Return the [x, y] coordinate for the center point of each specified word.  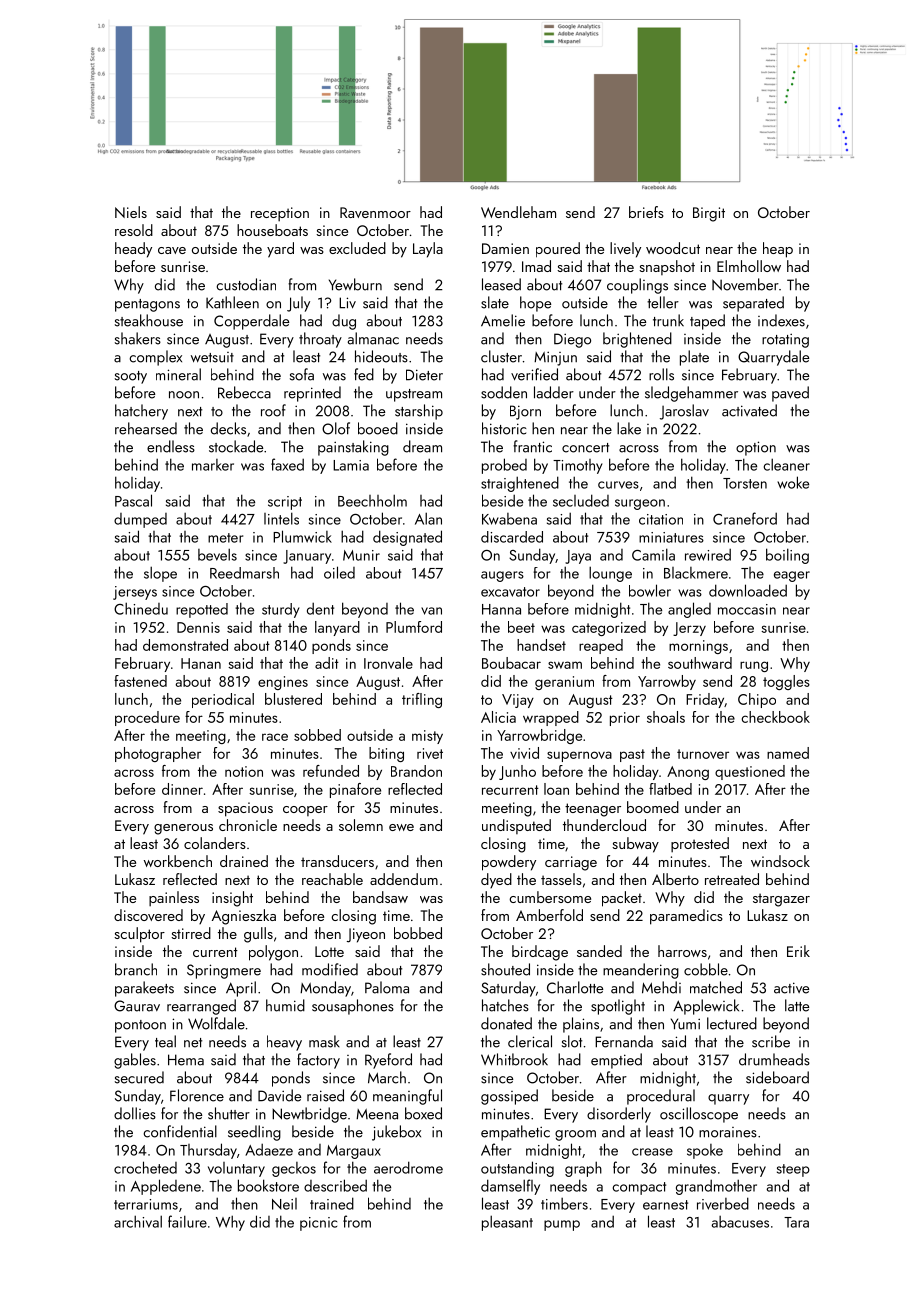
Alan [428, 518]
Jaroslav [684, 412]
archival [138, 1221]
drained [244, 861]
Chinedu [141, 608]
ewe [401, 827]
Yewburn [355, 284]
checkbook [775, 717]
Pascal [133, 500]
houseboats [272, 230]
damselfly [510, 1187]
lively [625, 250]
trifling [422, 700]
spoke [705, 1151]
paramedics [686, 917]
